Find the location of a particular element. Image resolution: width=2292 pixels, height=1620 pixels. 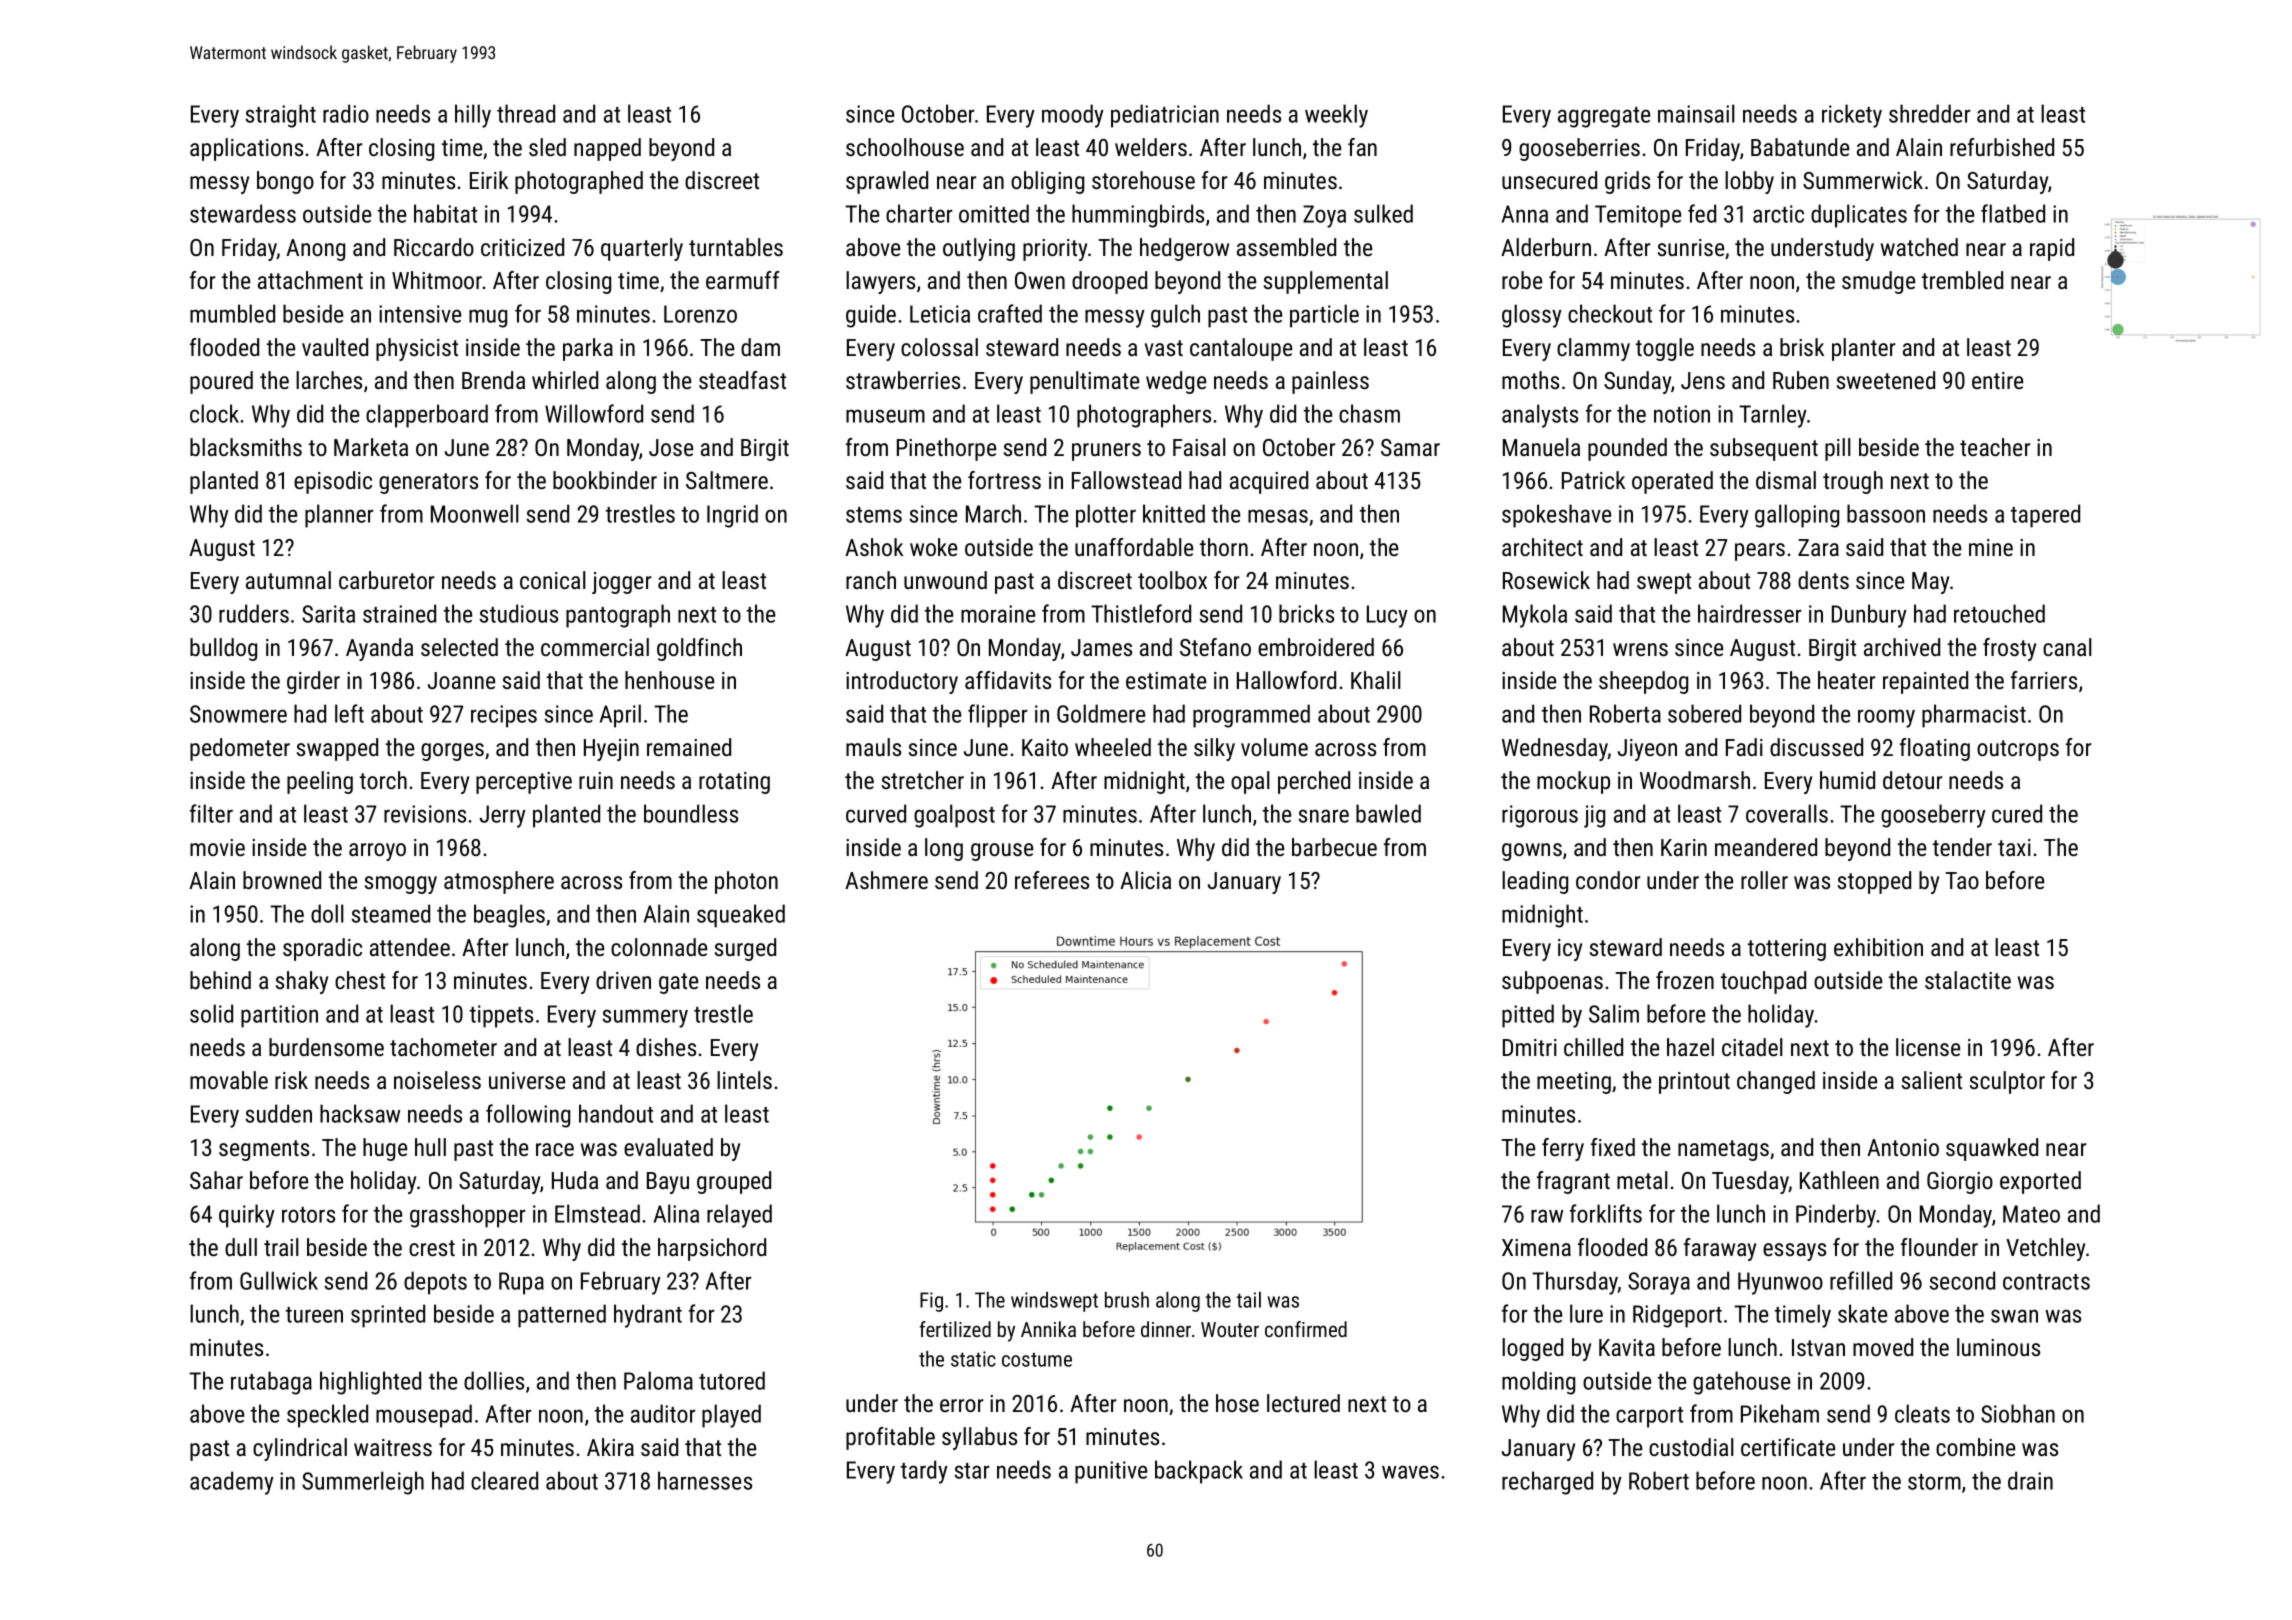

entire is located at coordinates (1997, 380).
